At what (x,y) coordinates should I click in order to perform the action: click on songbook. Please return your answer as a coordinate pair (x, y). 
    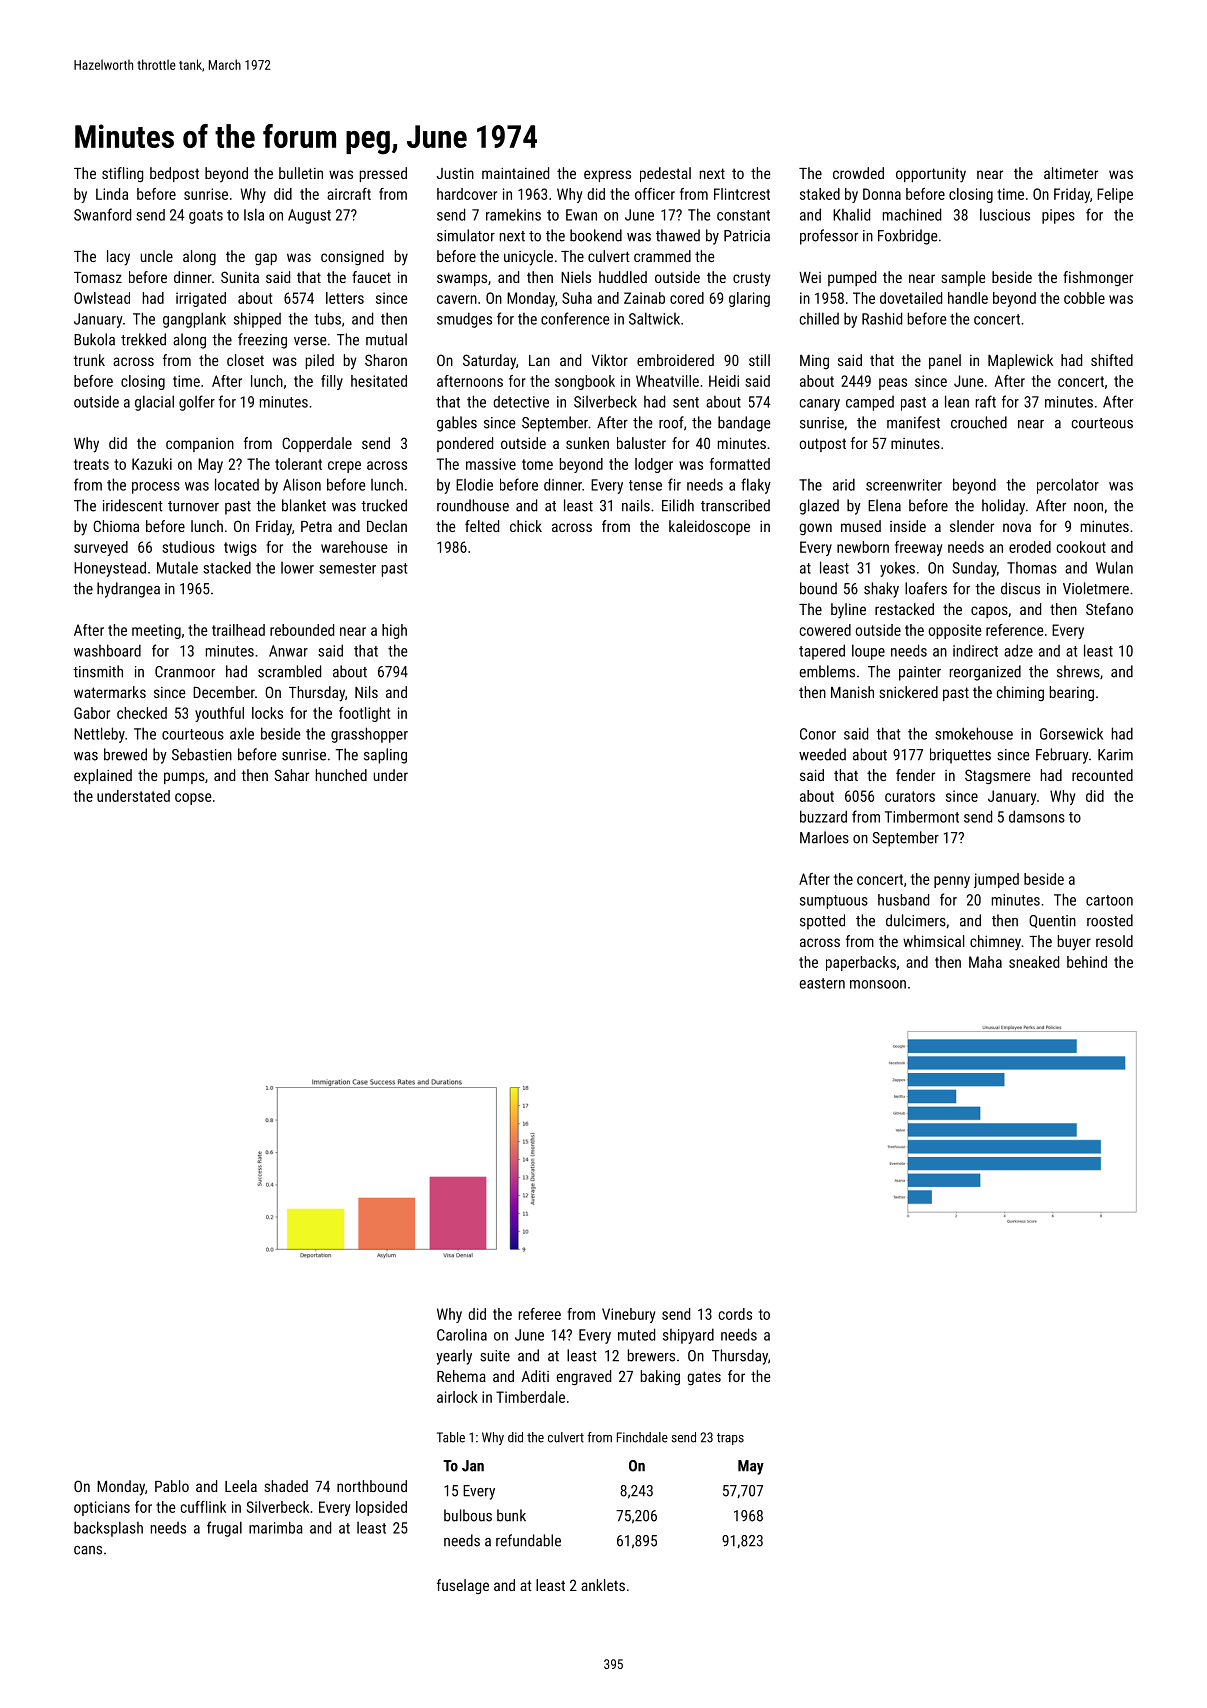
    Looking at the image, I should click on (585, 382).
